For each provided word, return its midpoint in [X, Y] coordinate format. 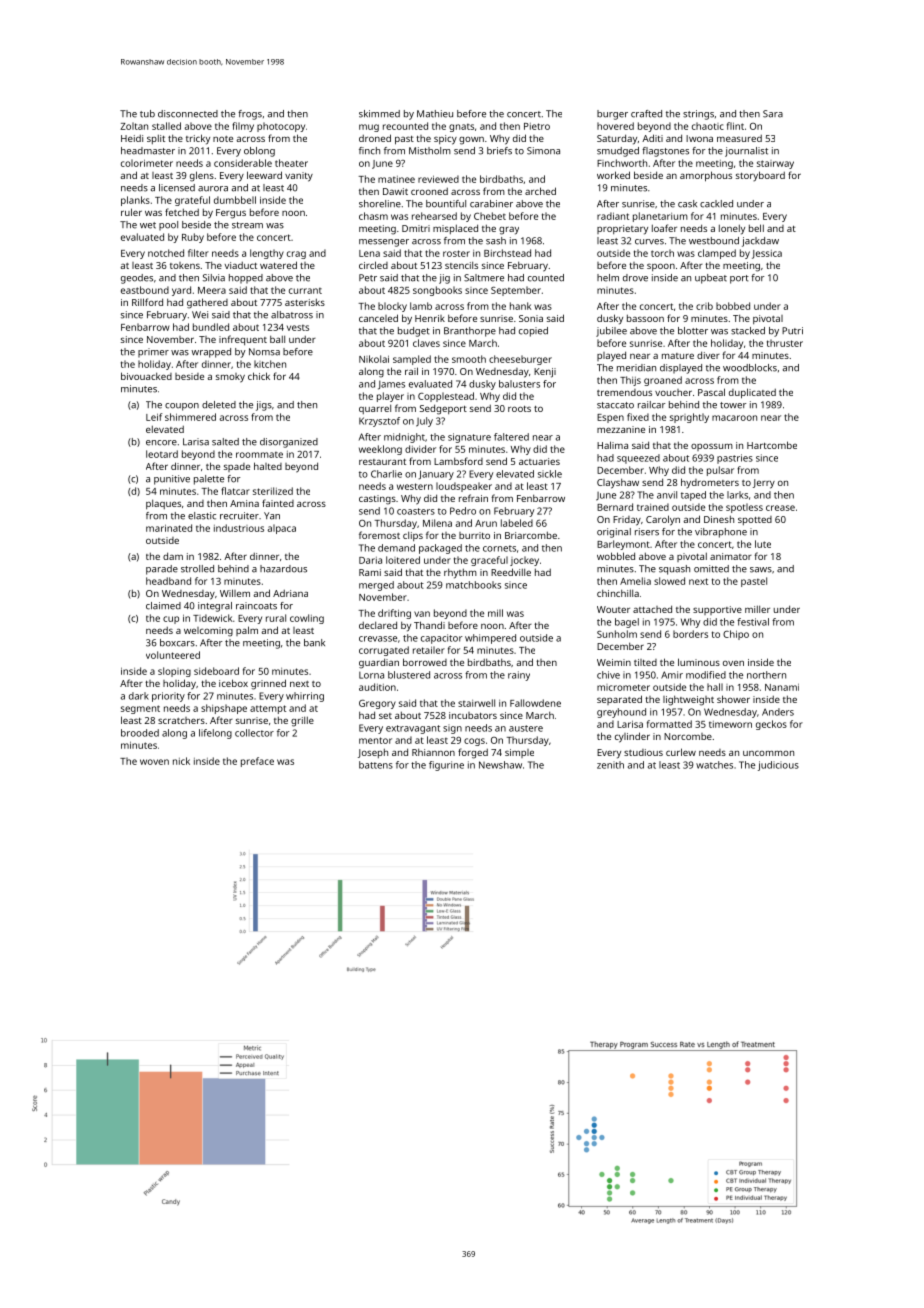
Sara [773, 114]
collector [254, 733]
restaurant [382, 462]
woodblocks [750, 368]
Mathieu [435, 114]
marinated [169, 528]
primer [153, 352]
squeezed [638, 459]
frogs [250, 115]
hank [520, 306]
